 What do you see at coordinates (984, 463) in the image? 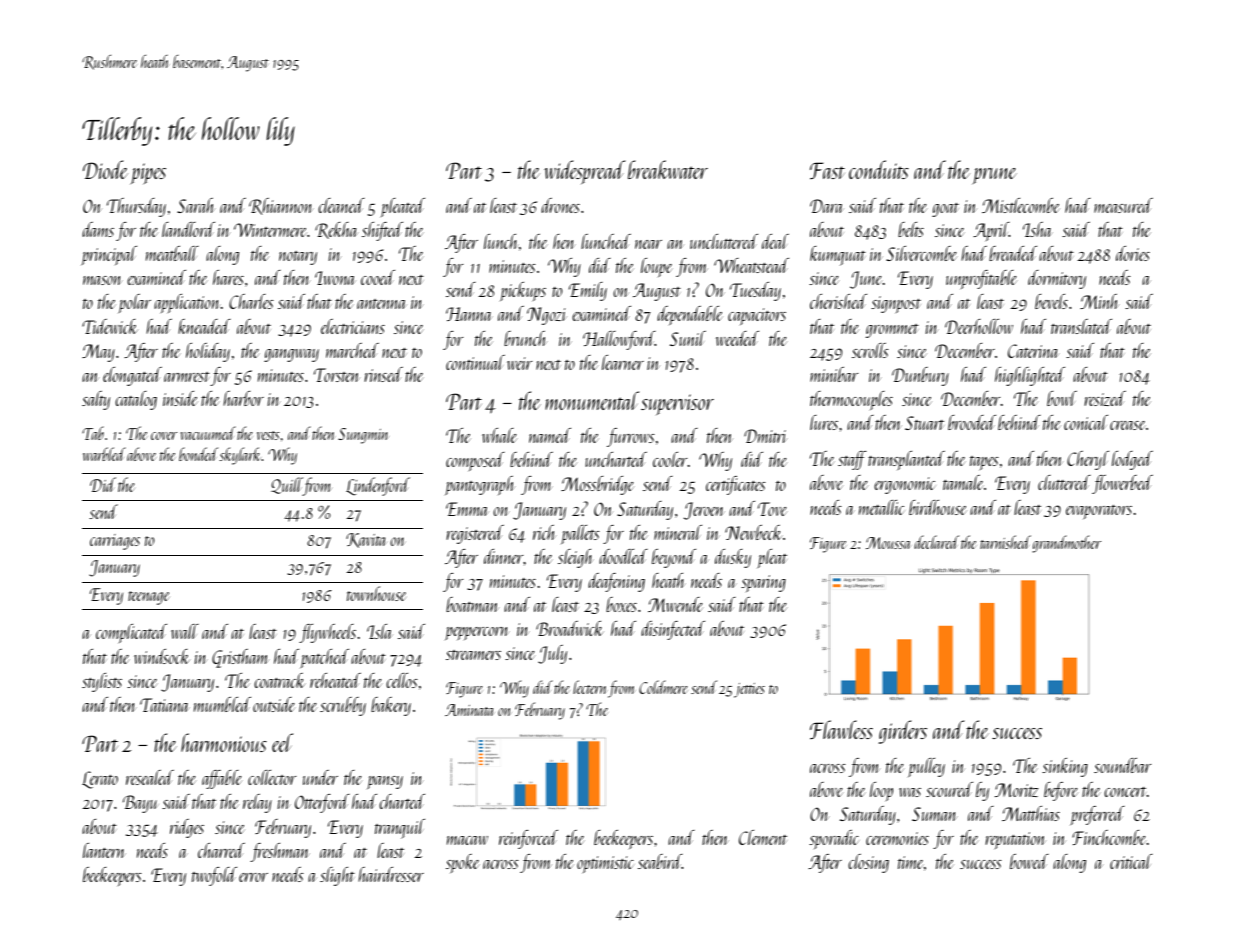
I see `tapes` at bounding box center [984, 463].
